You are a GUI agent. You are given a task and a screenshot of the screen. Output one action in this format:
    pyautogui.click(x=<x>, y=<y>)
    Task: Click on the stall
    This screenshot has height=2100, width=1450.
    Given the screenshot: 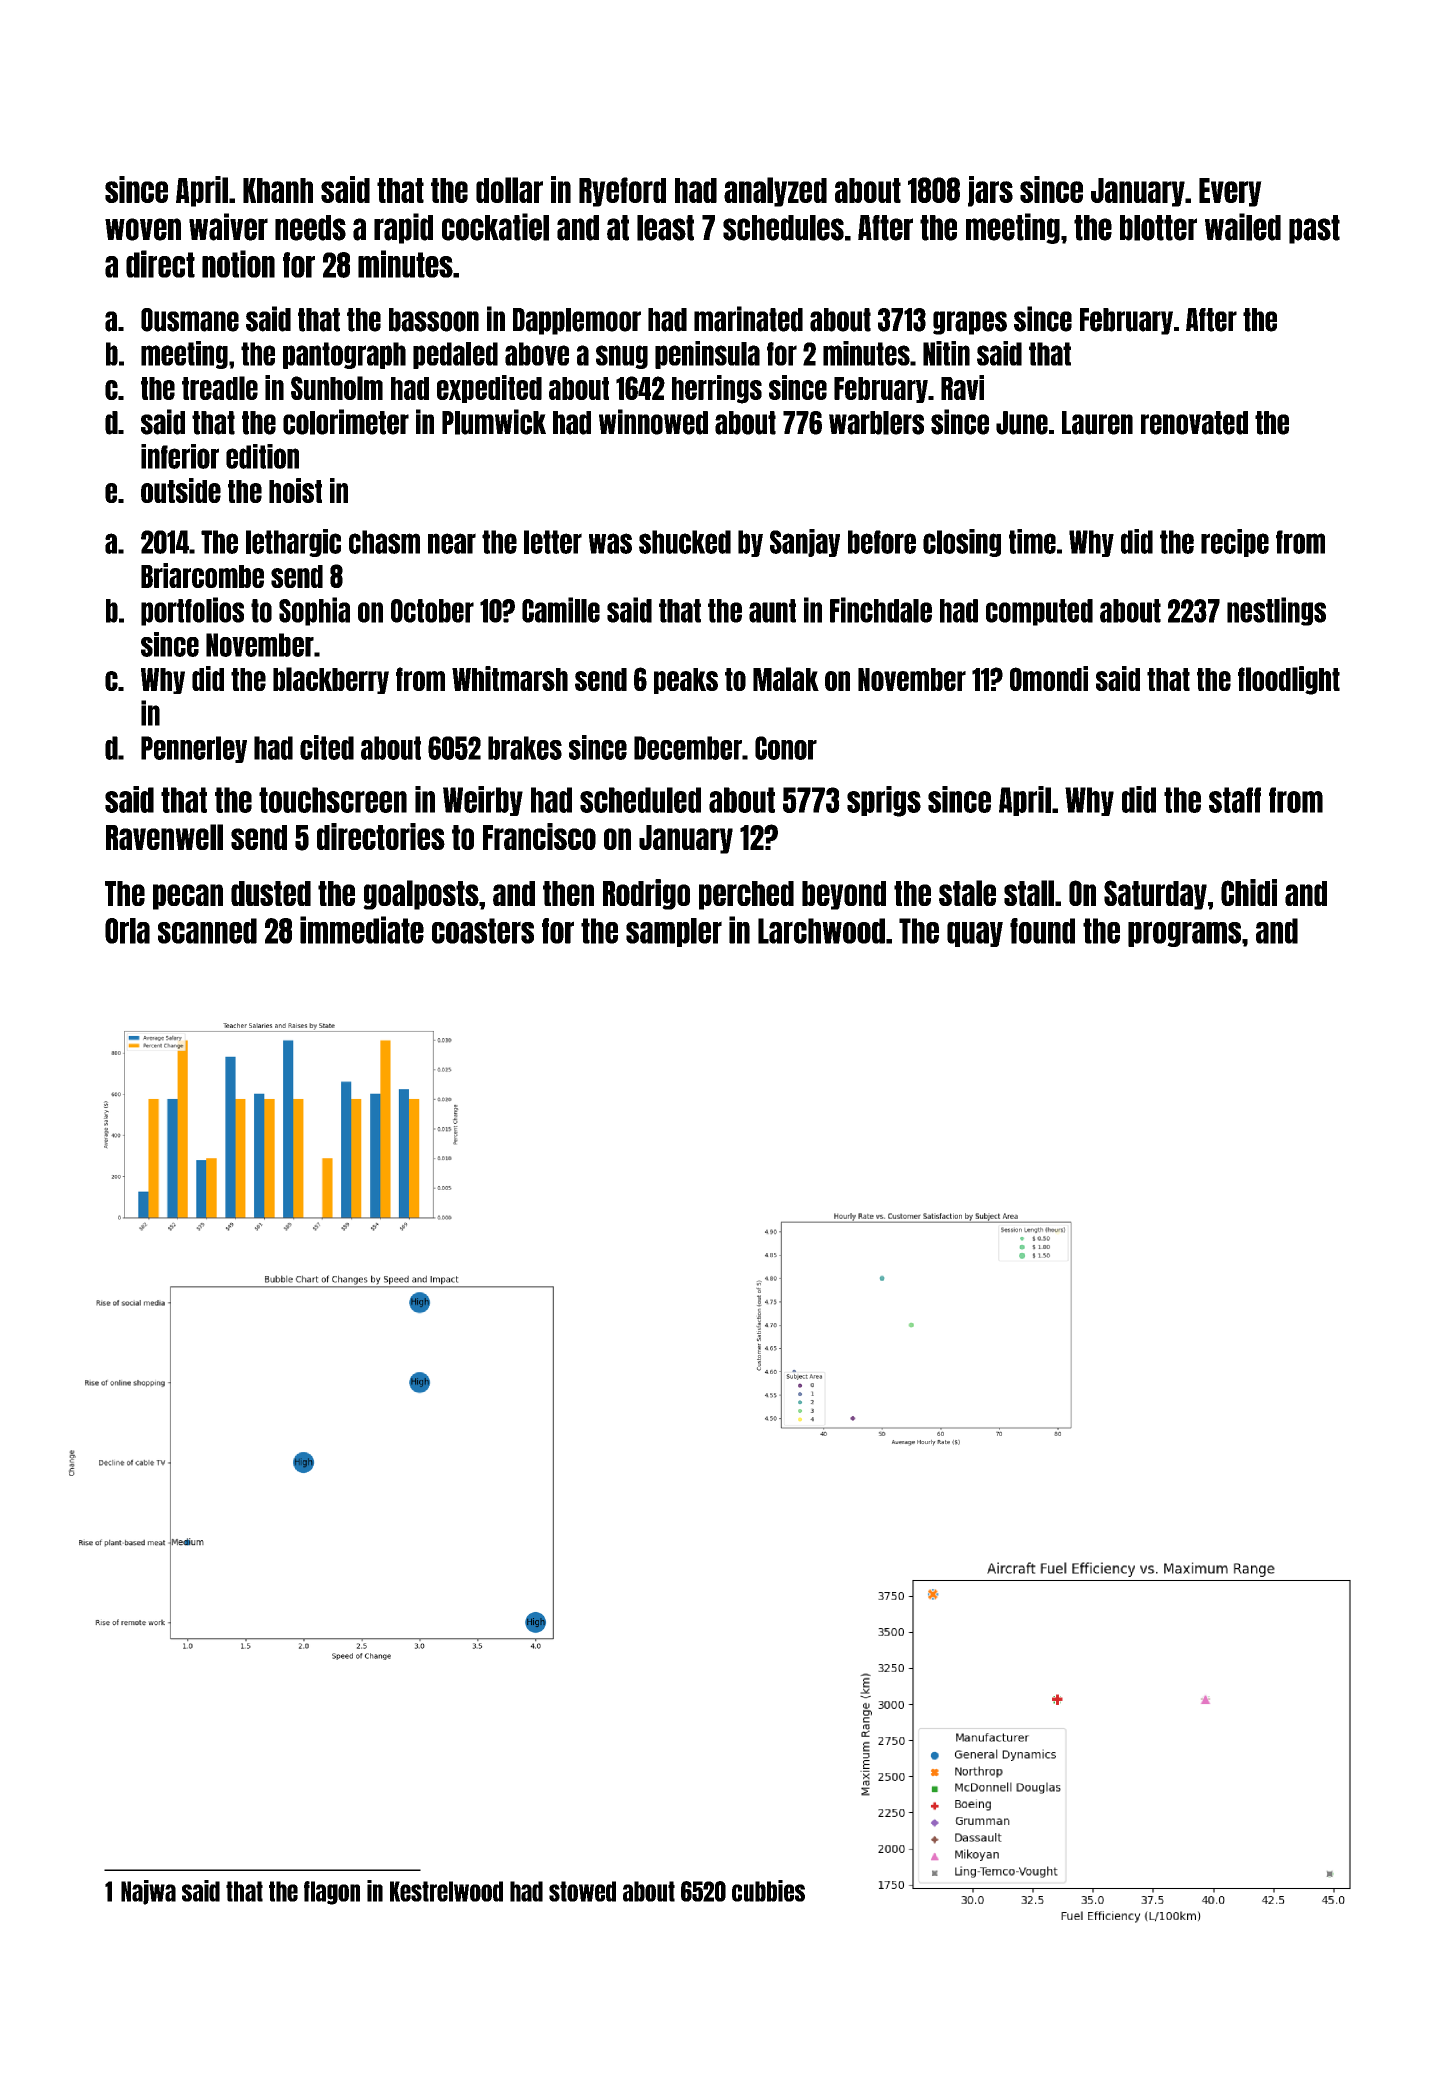 What is the action you would take?
    pyautogui.click(x=1029, y=893)
